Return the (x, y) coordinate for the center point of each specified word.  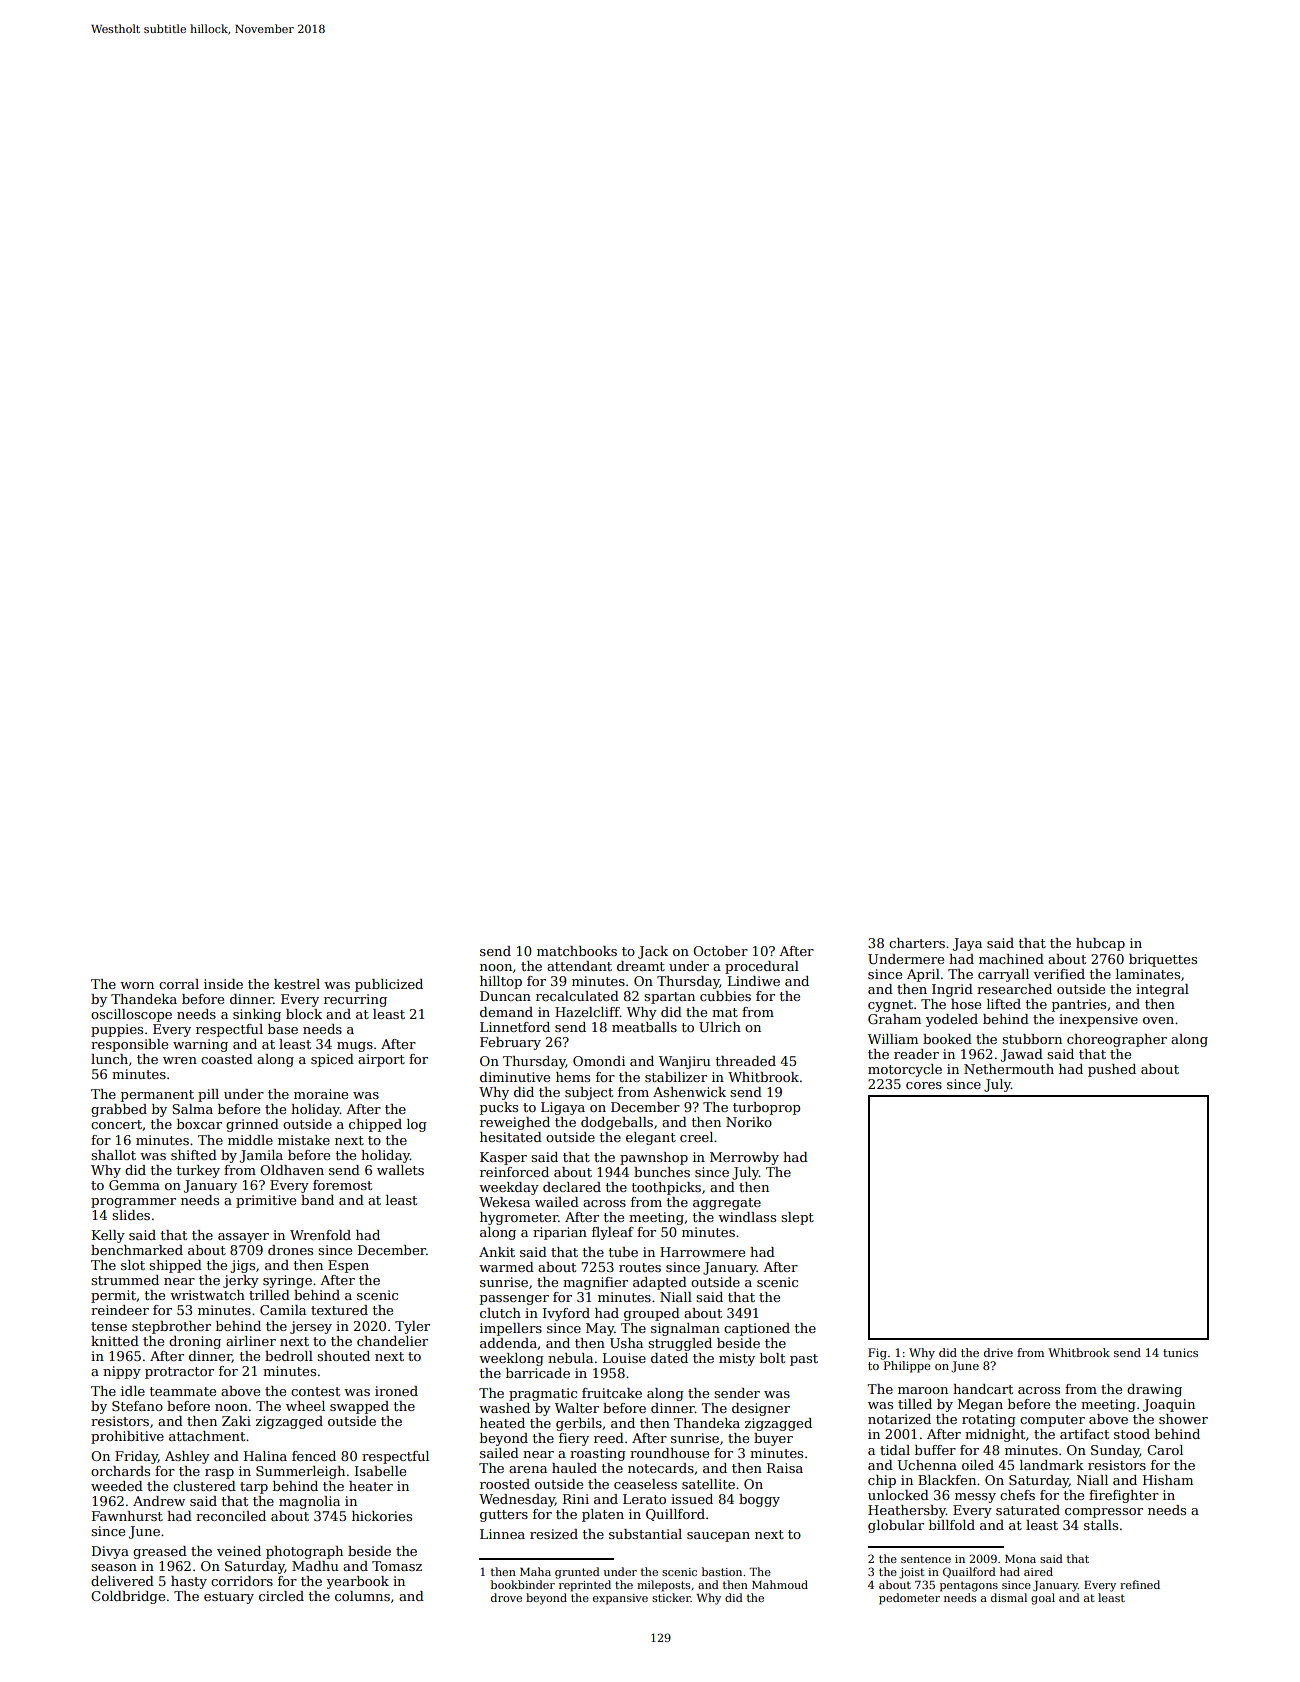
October (720, 951)
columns (362, 1596)
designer (761, 1409)
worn (137, 985)
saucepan (718, 1537)
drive (998, 1352)
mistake (304, 1140)
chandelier (392, 1341)
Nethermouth (1009, 1069)
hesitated (511, 1137)
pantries (1079, 1005)
